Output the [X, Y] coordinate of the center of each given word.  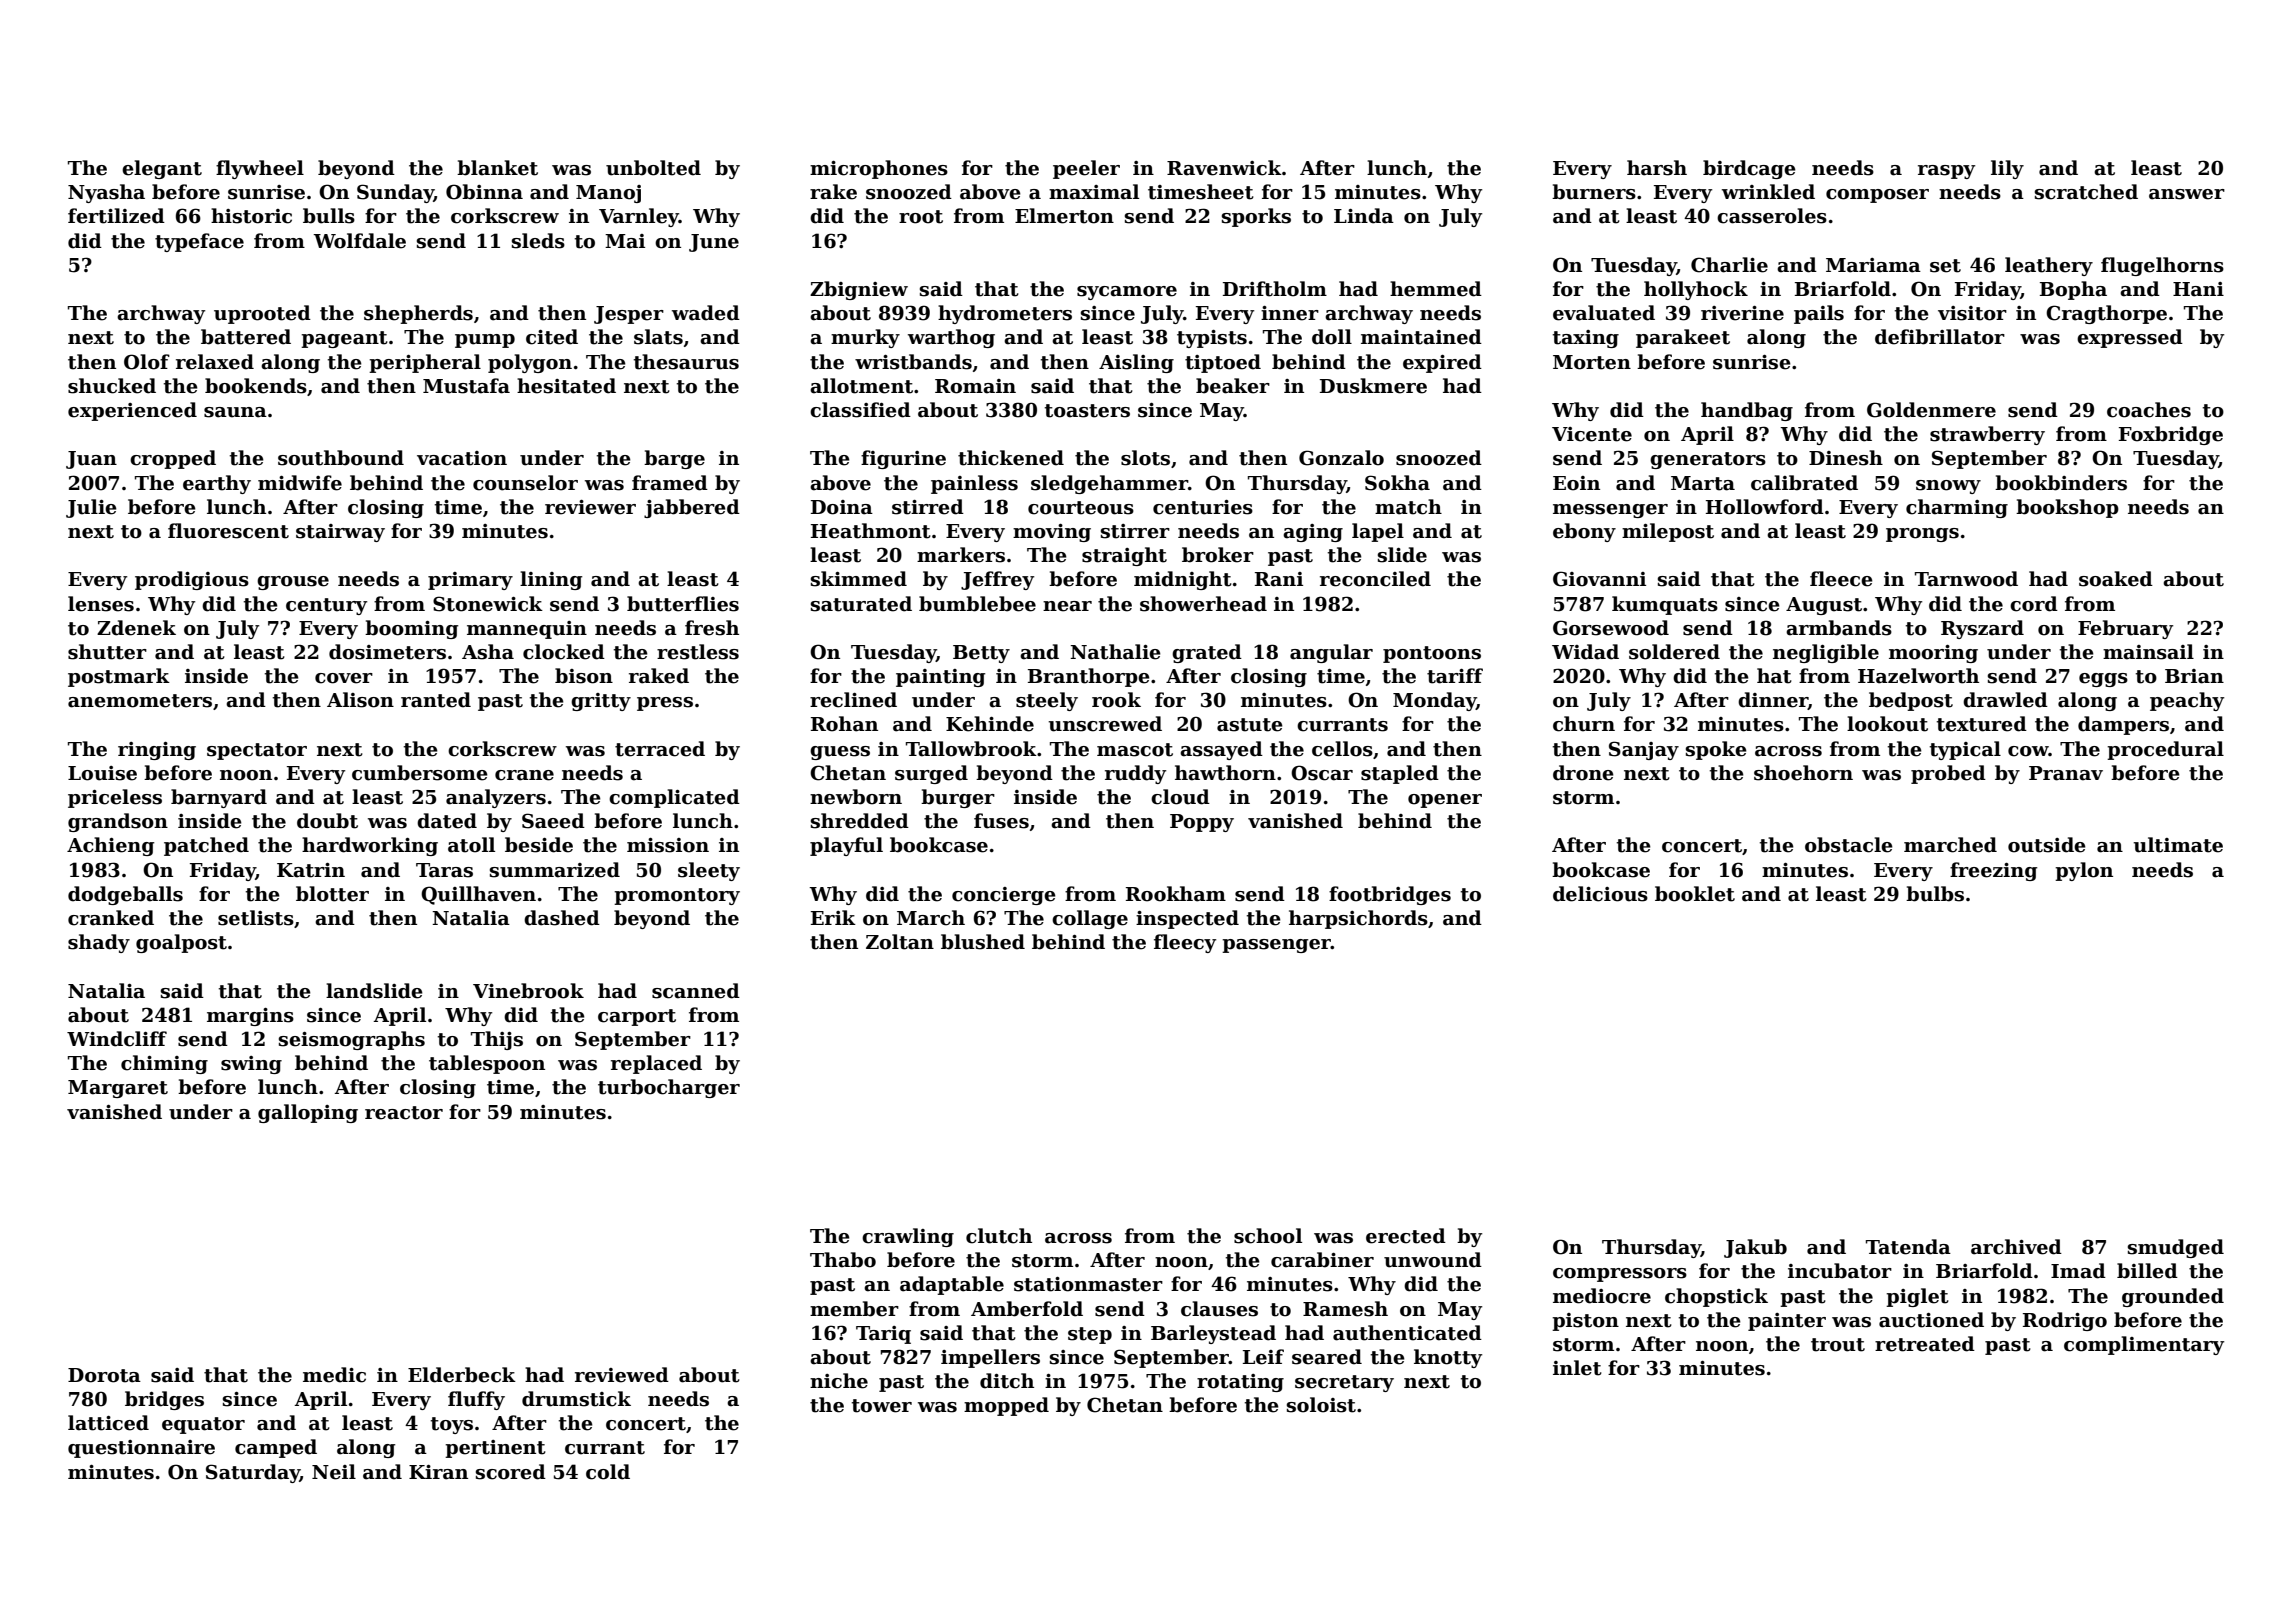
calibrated [1804, 483]
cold [608, 1472]
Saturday [253, 1473]
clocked [564, 652]
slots [1145, 458]
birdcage [1749, 169]
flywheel [260, 169]
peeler [1086, 169]
